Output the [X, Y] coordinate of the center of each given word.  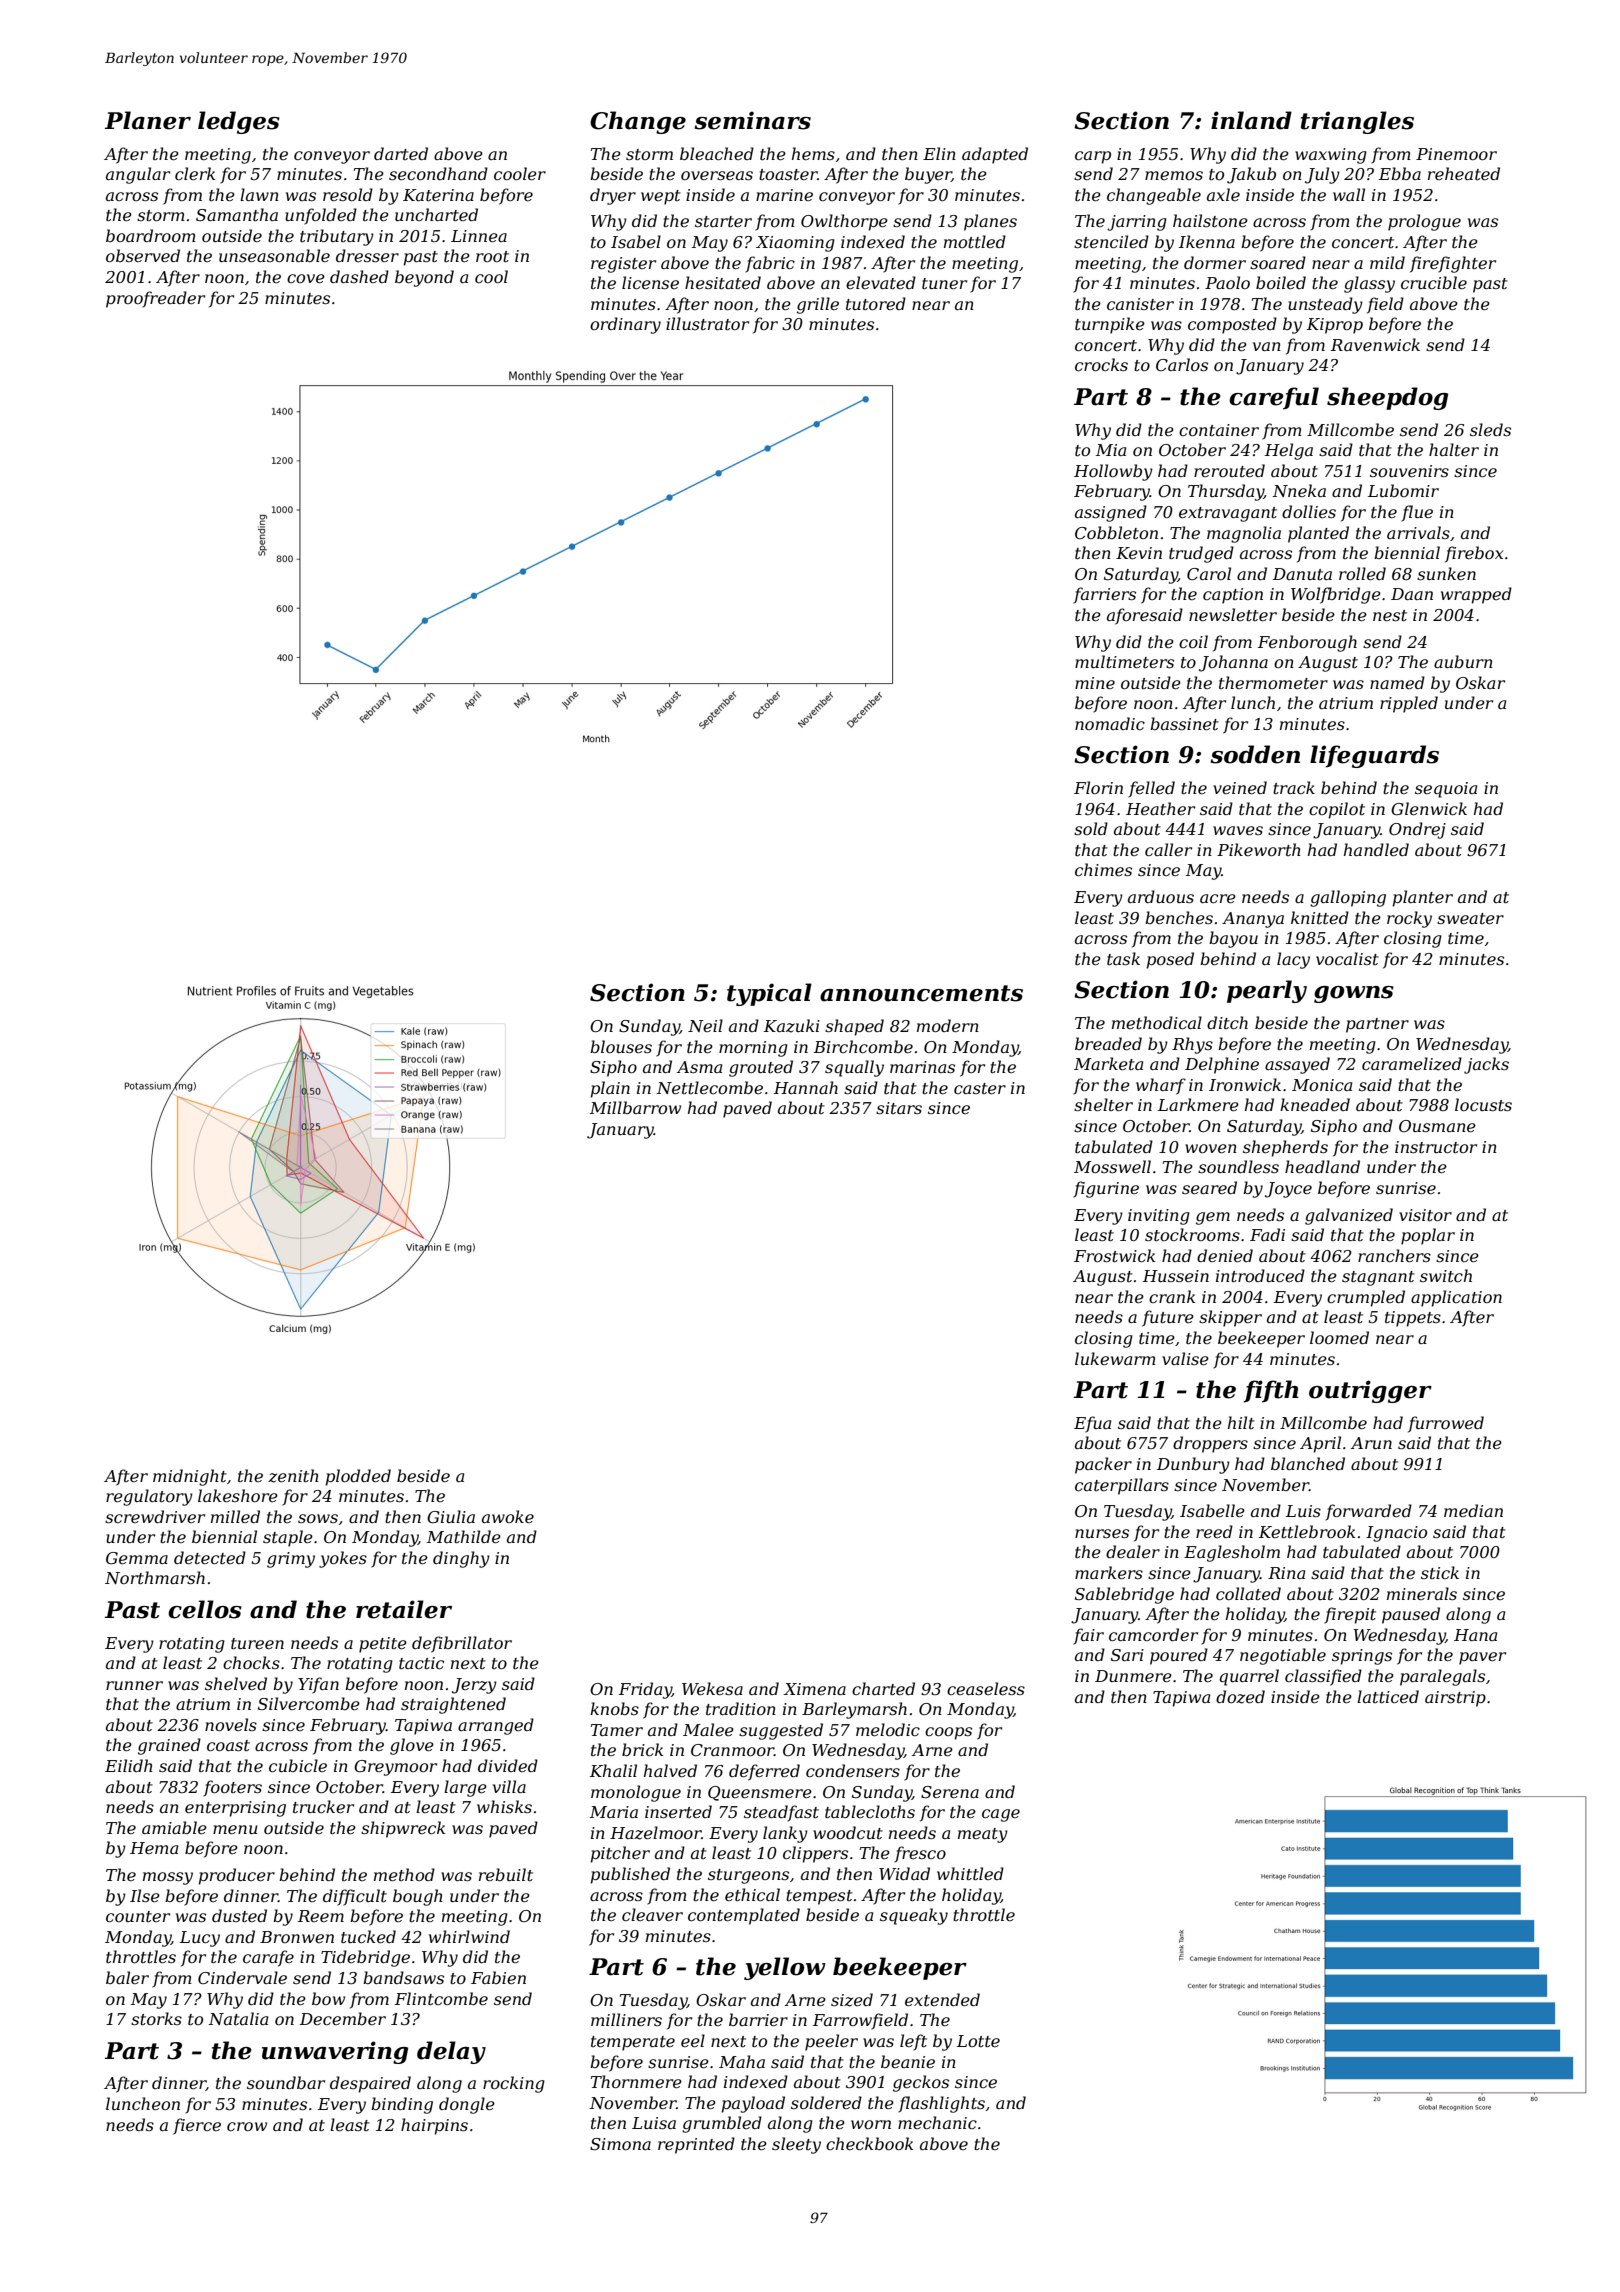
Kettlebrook [1307, 1531]
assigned [1111, 513]
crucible [1434, 282]
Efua [1092, 1424]
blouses [621, 1046]
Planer [148, 120]
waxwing [1331, 156]
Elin [939, 153]
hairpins [434, 2126]
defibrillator [462, 1644]
